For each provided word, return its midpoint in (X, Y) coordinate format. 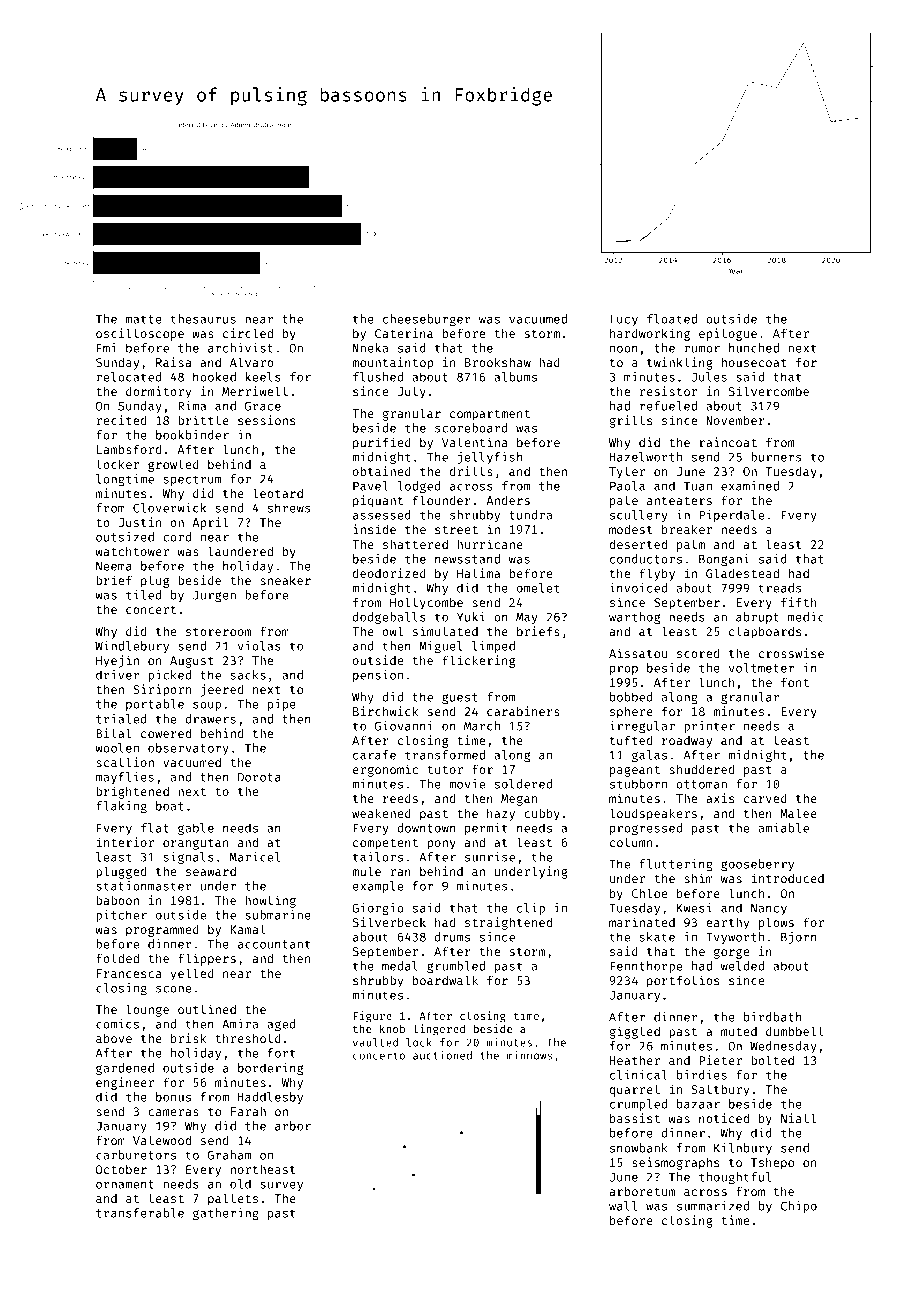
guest (460, 698)
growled (173, 465)
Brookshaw (498, 362)
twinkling (680, 363)
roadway (687, 742)
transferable (140, 1213)
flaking (121, 807)
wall (623, 1206)
